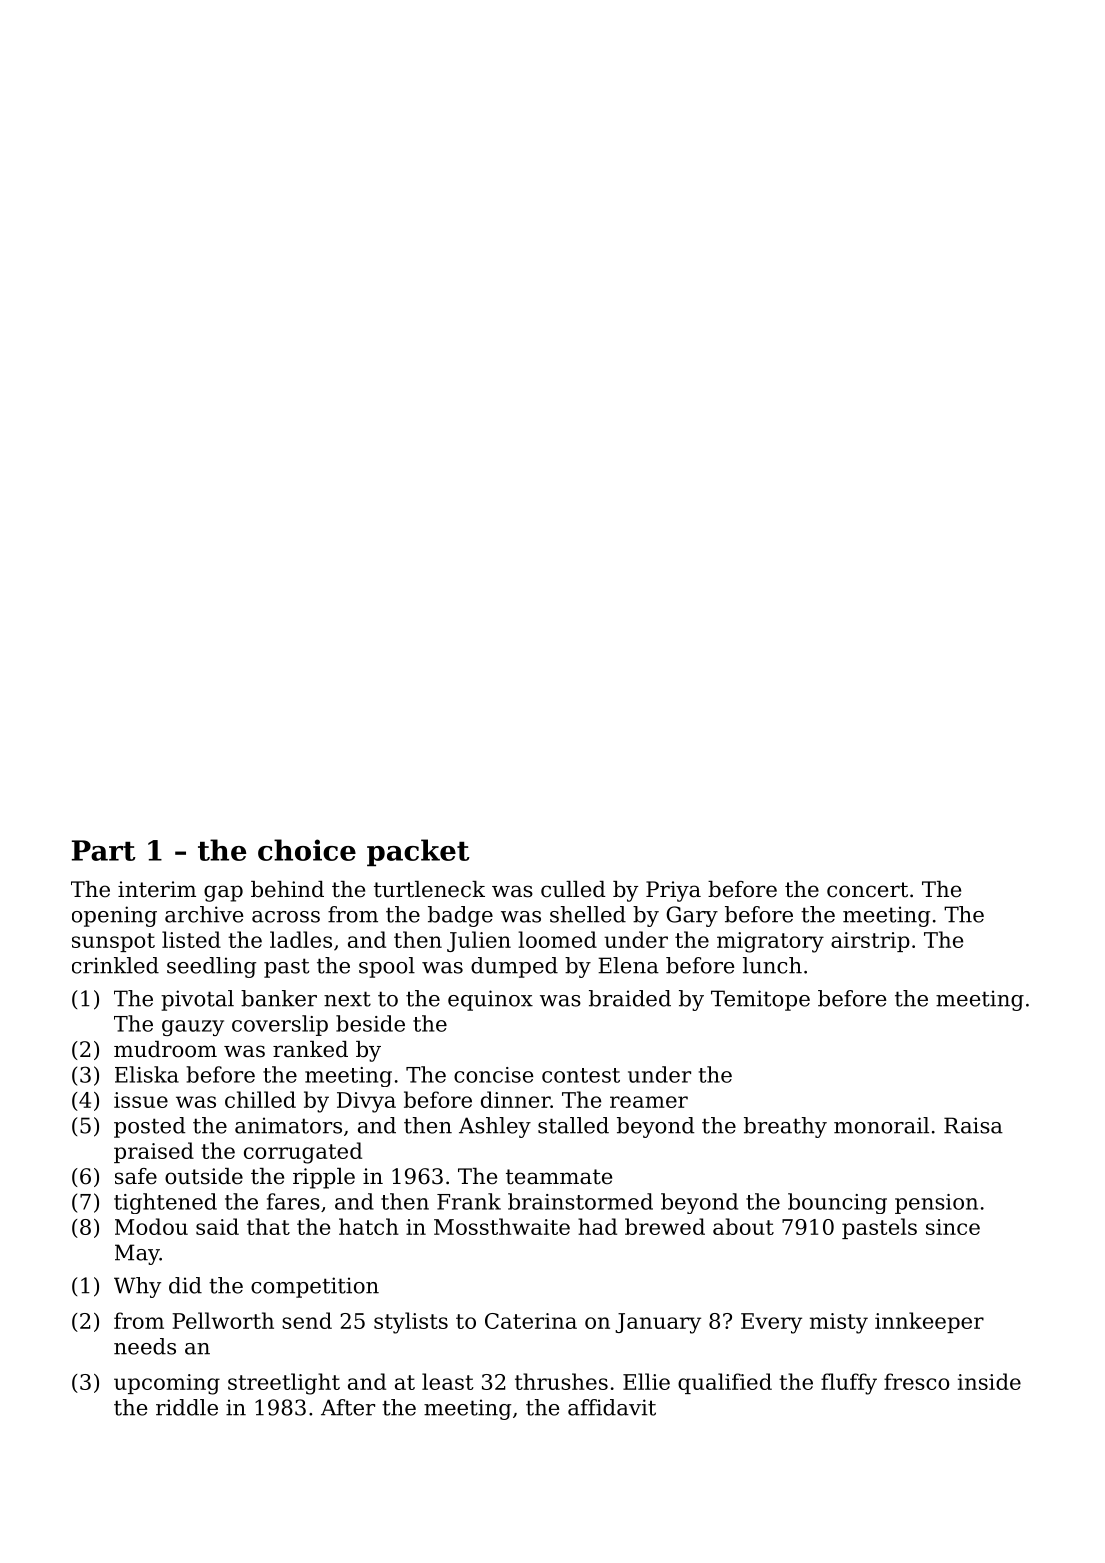  I want to click on affidavit, so click(612, 1407).
